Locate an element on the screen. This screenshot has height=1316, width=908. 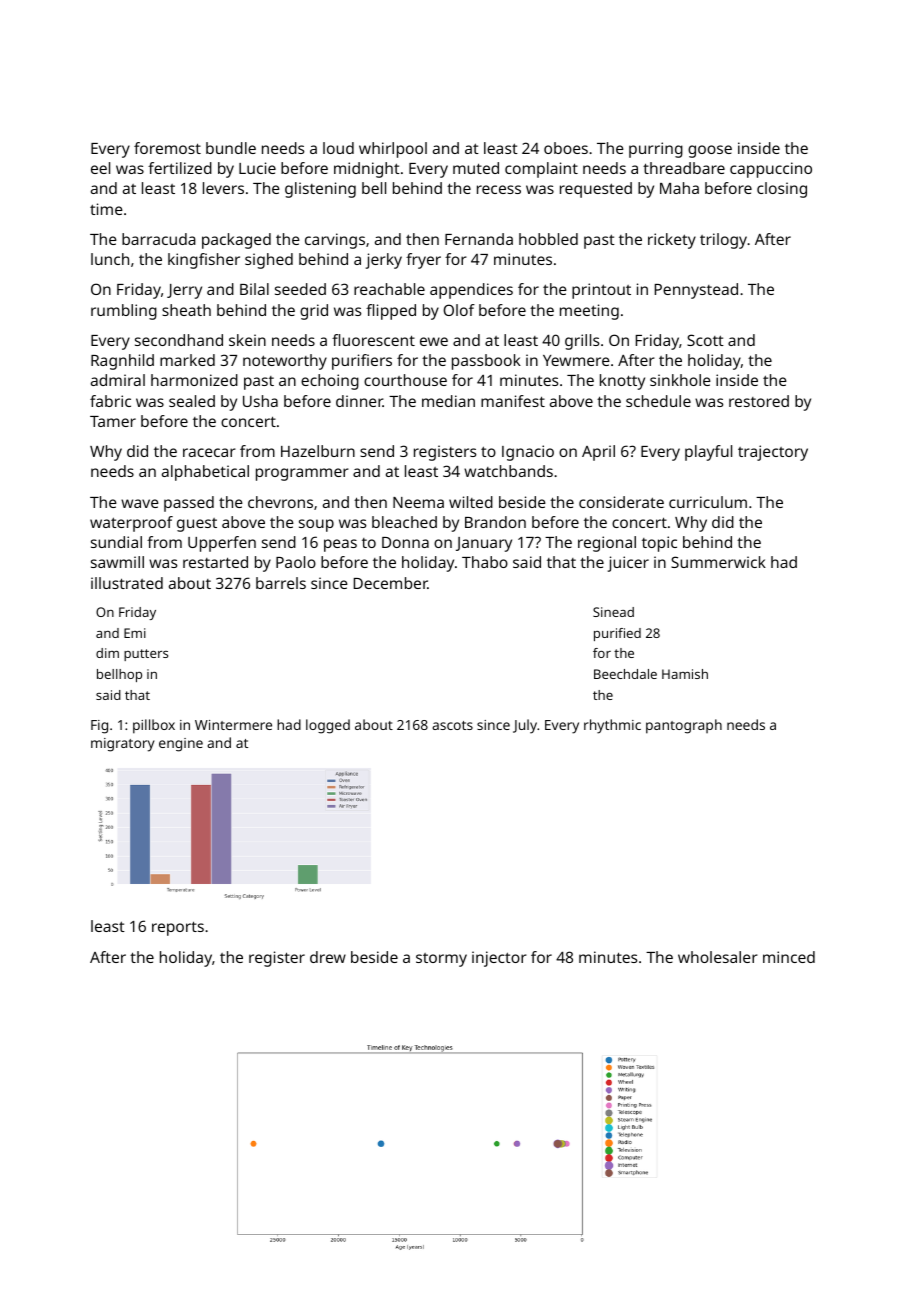
Hamish is located at coordinates (685, 674).
